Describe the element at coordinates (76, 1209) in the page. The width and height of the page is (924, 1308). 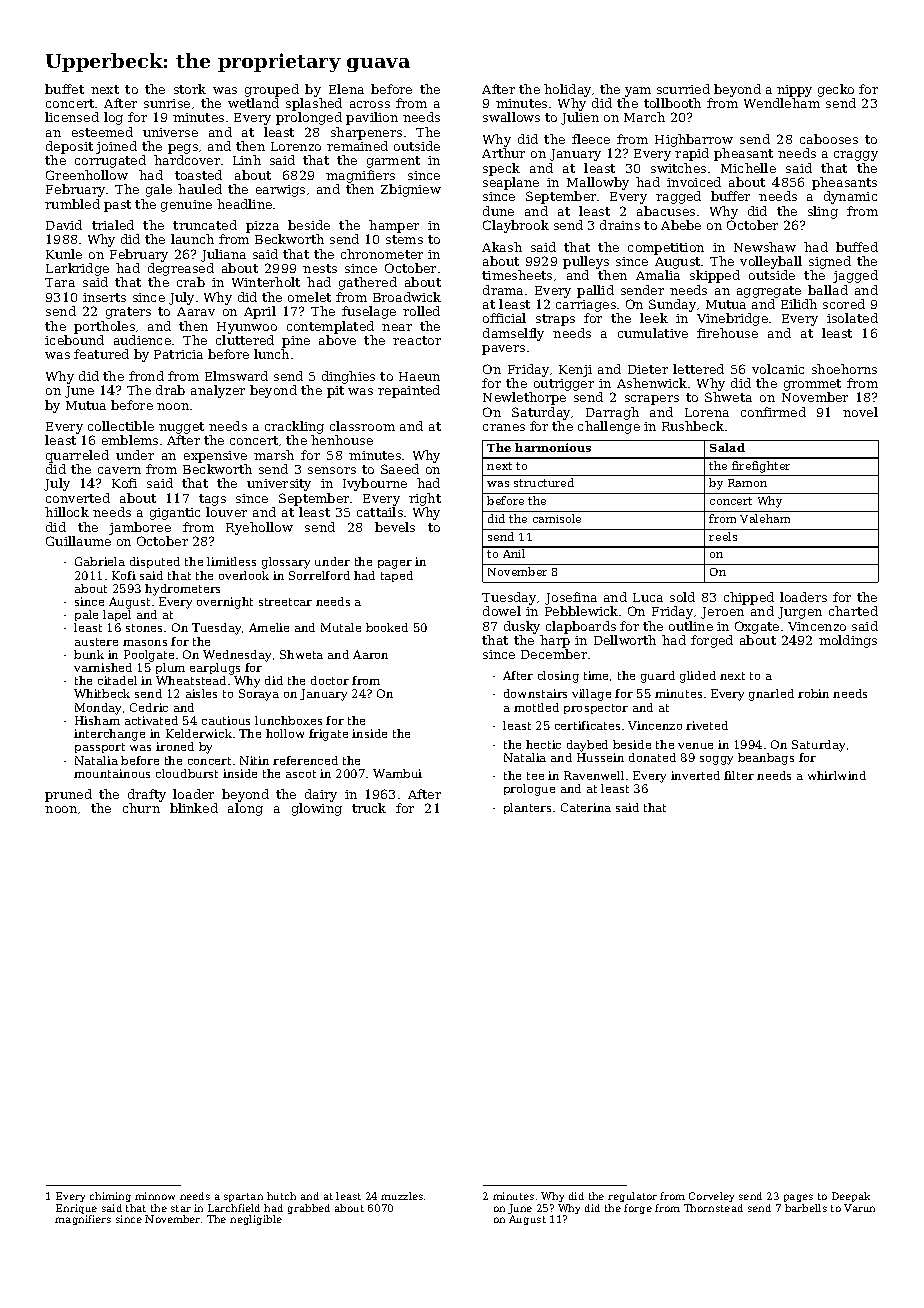
I see `Enrique` at that location.
